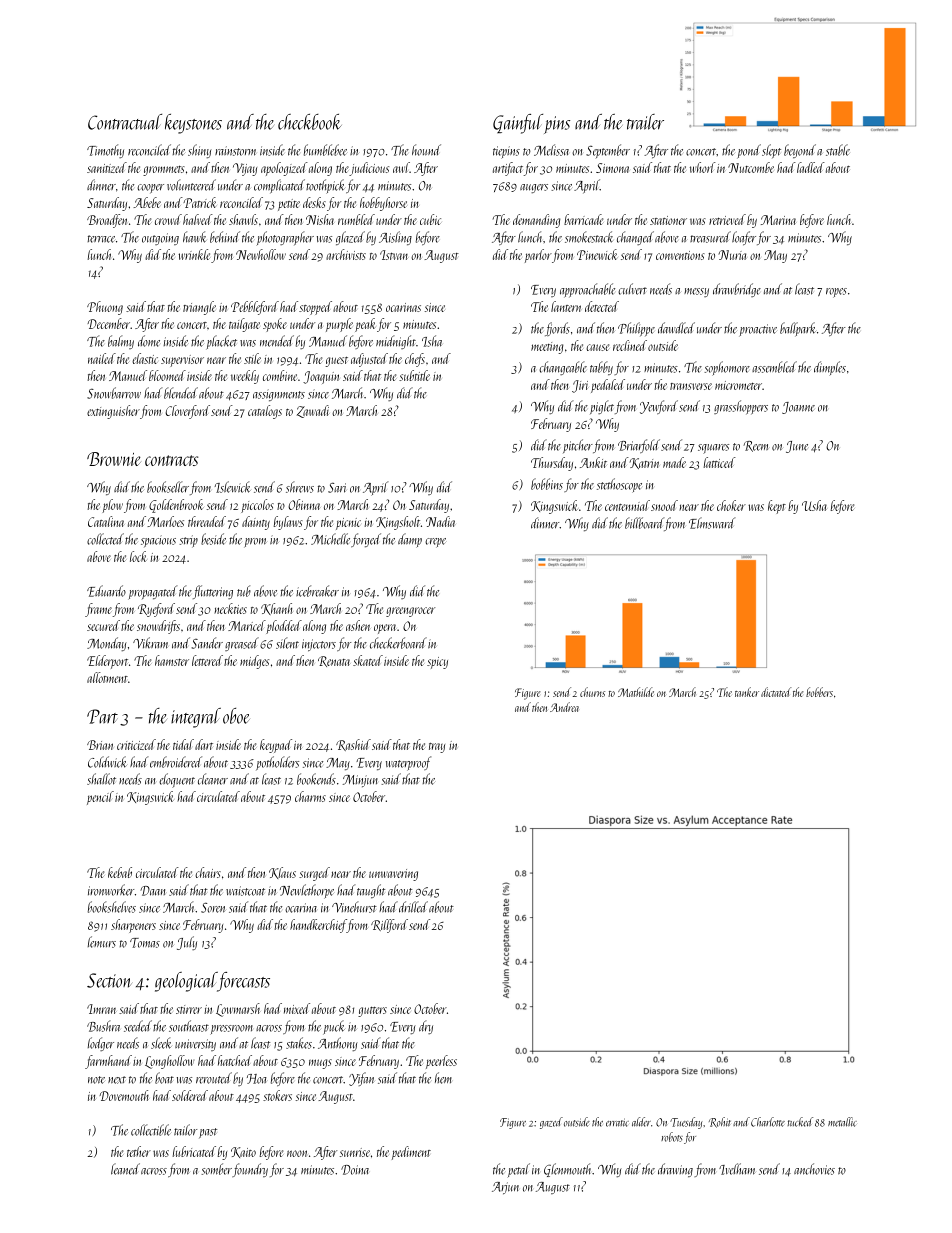  What do you see at coordinates (112, 506) in the screenshot?
I see `plow` at bounding box center [112, 506].
